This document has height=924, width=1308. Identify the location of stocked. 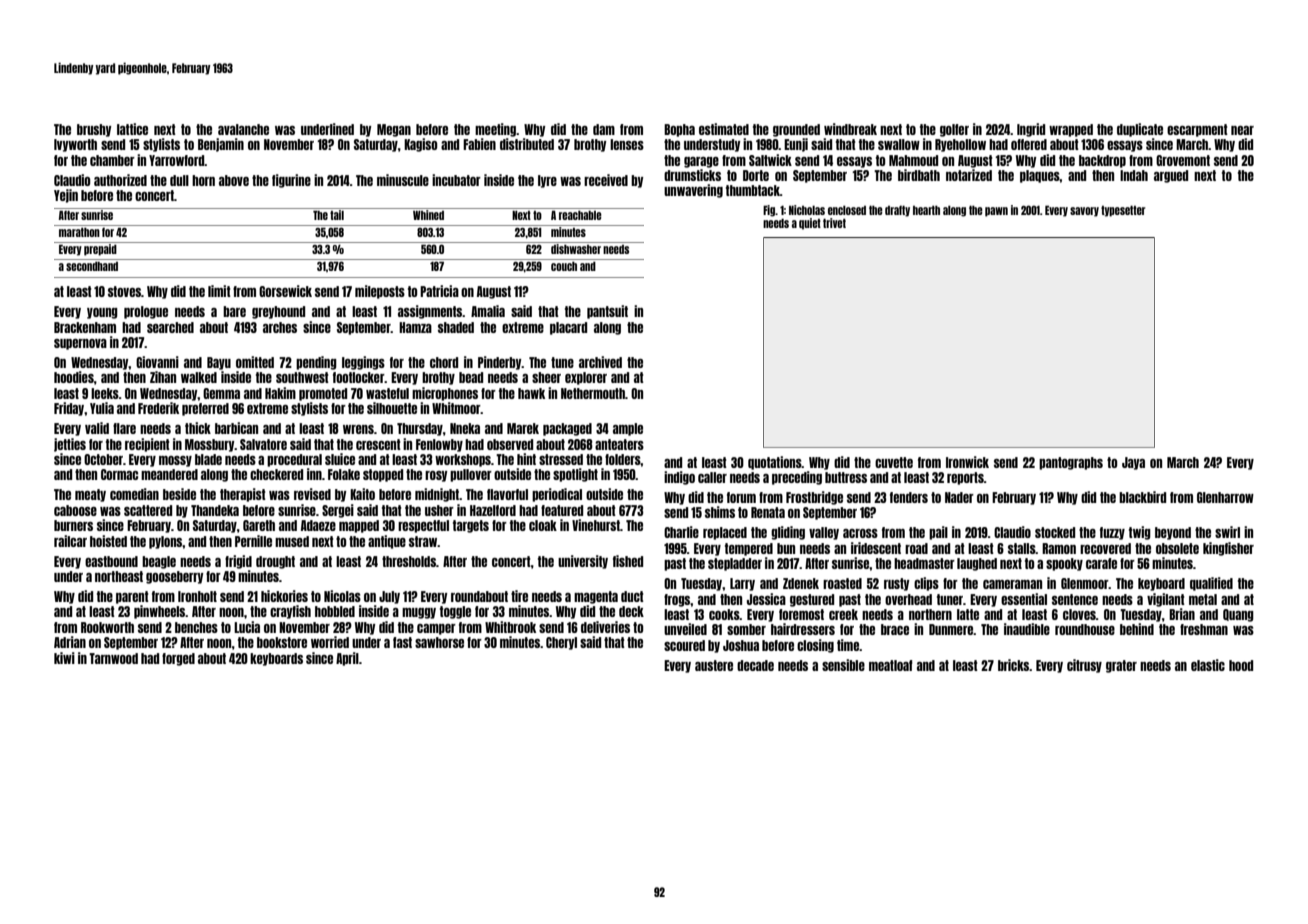
(1055, 532).
